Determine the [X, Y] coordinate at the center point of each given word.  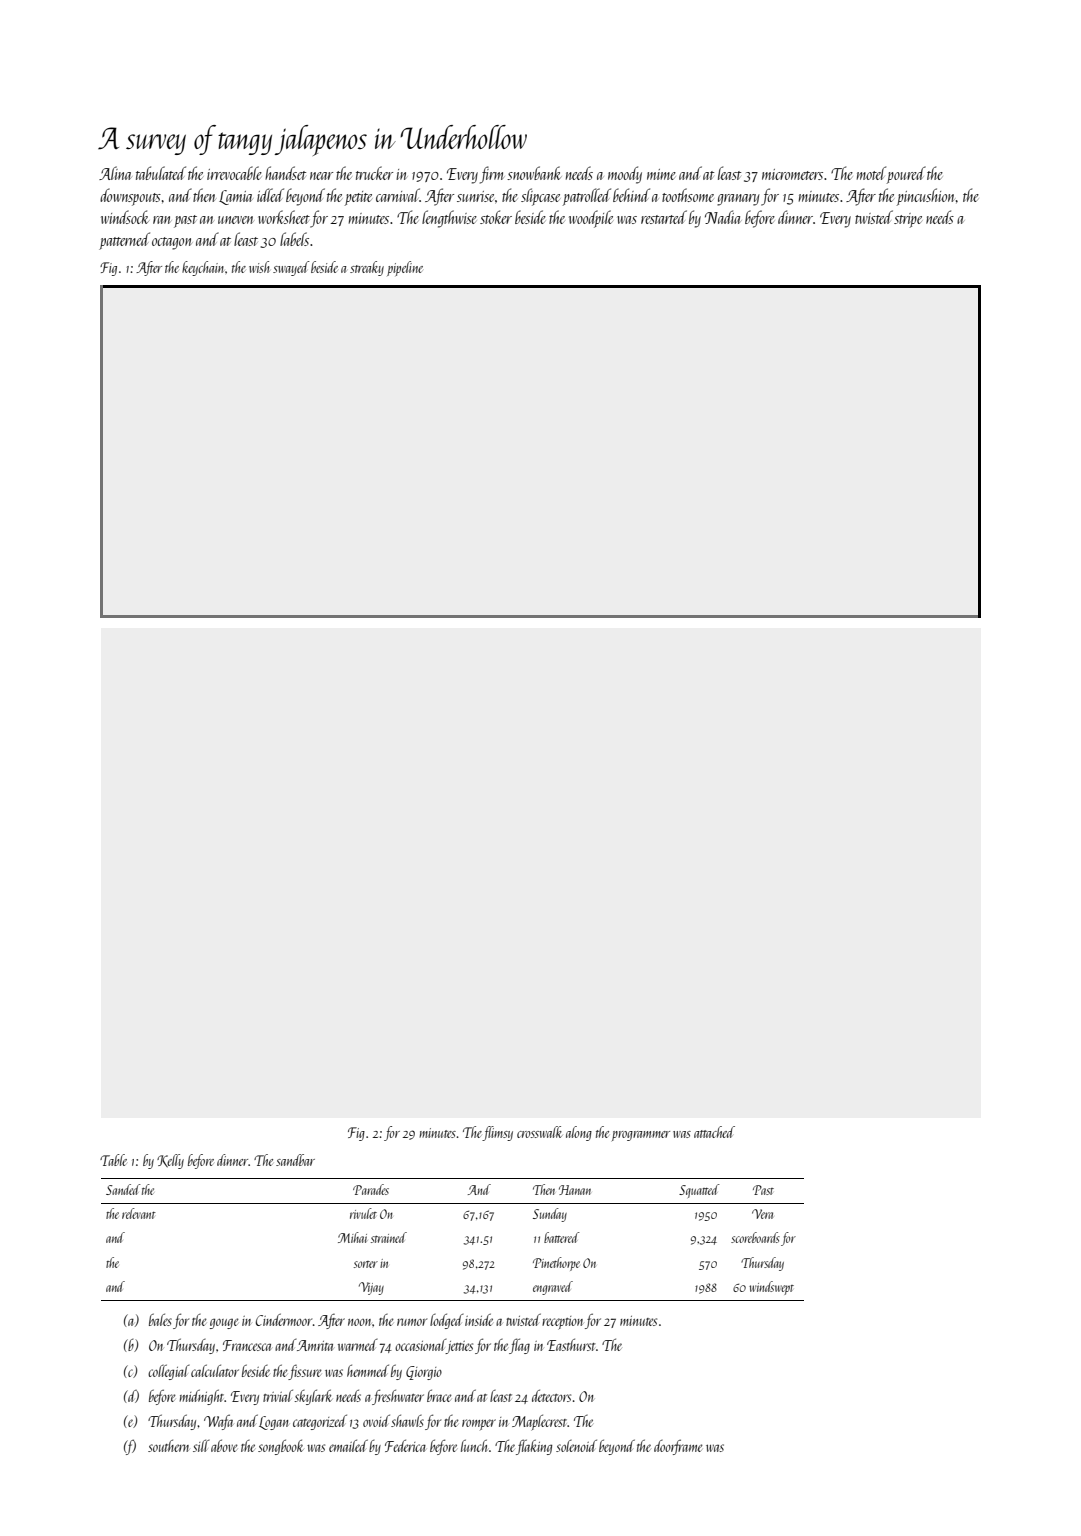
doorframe [678, 1447]
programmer [641, 1136]
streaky [367, 268]
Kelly [170, 1161]
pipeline [405, 268]
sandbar [295, 1160]
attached [714, 1132]
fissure [305, 1372]
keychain [204, 268]
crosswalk [540, 1132]
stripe [908, 220]
